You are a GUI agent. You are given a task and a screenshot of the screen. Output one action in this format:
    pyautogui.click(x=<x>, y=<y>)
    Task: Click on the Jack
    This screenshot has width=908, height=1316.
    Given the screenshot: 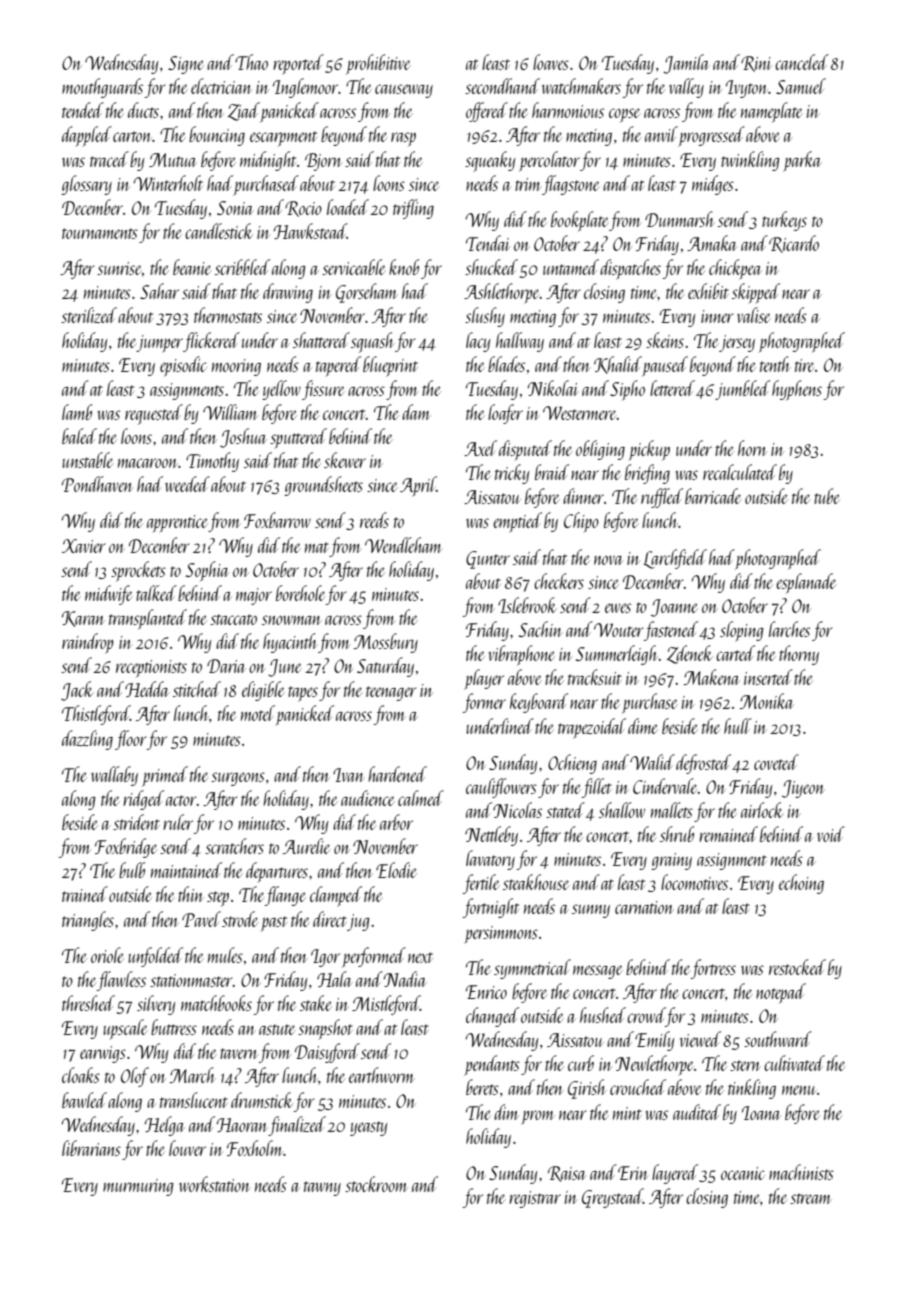 What is the action you would take?
    pyautogui.click(x=77, y=691)
